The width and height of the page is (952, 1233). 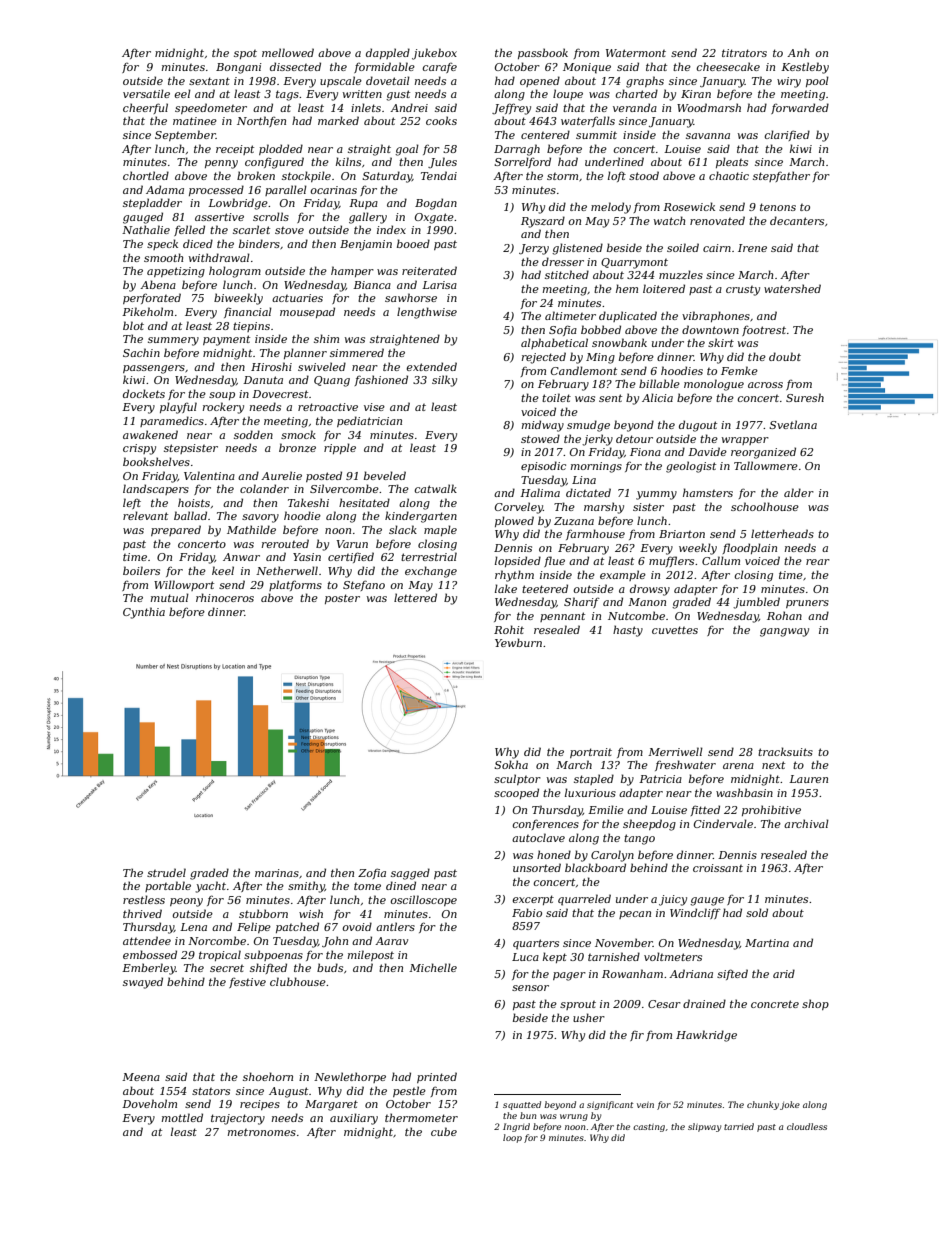 I want to click on passbook, so click(x=543, y=53).
